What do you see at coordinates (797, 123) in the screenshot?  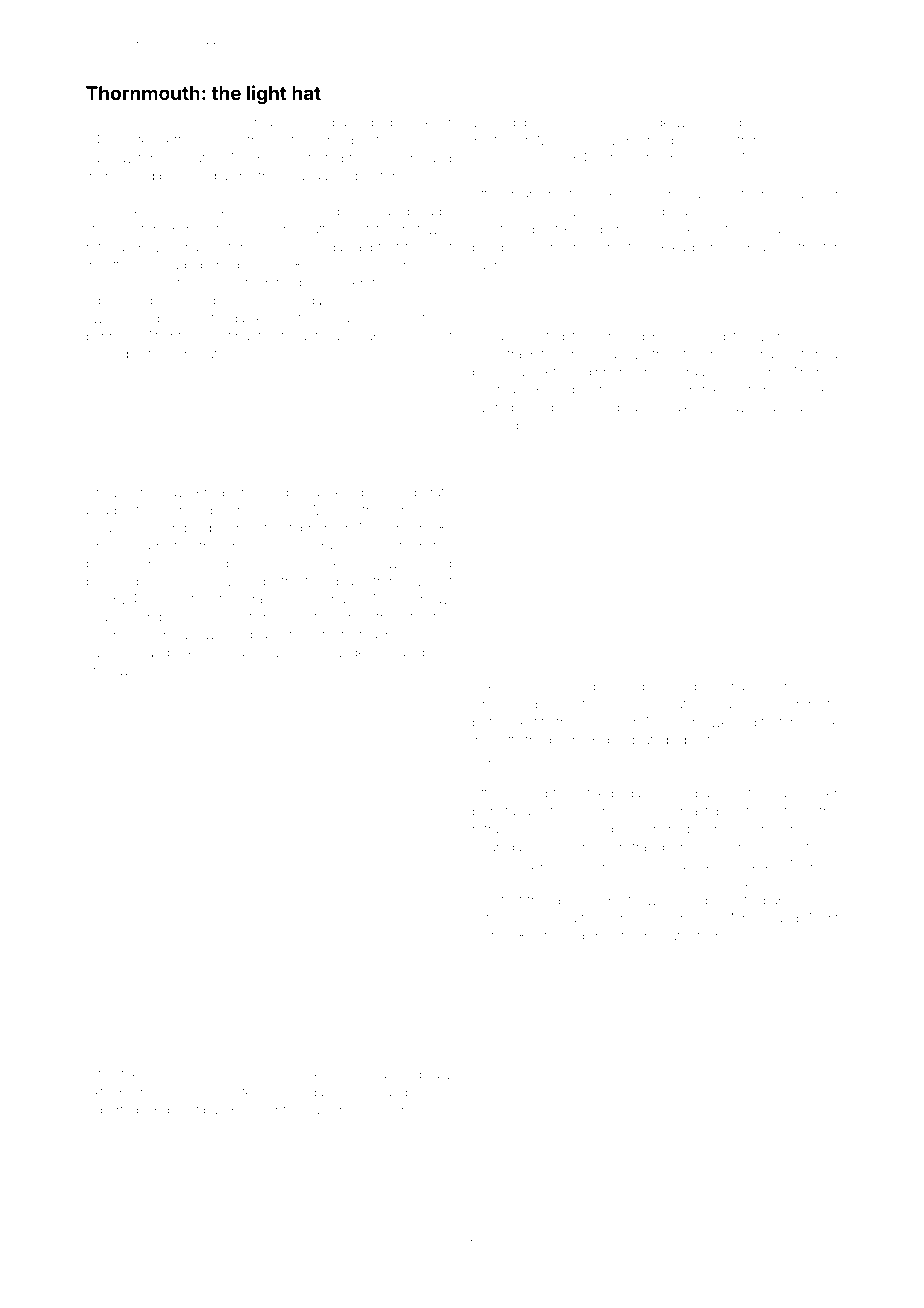 I see `splines` at bounding box center [797, 123].
